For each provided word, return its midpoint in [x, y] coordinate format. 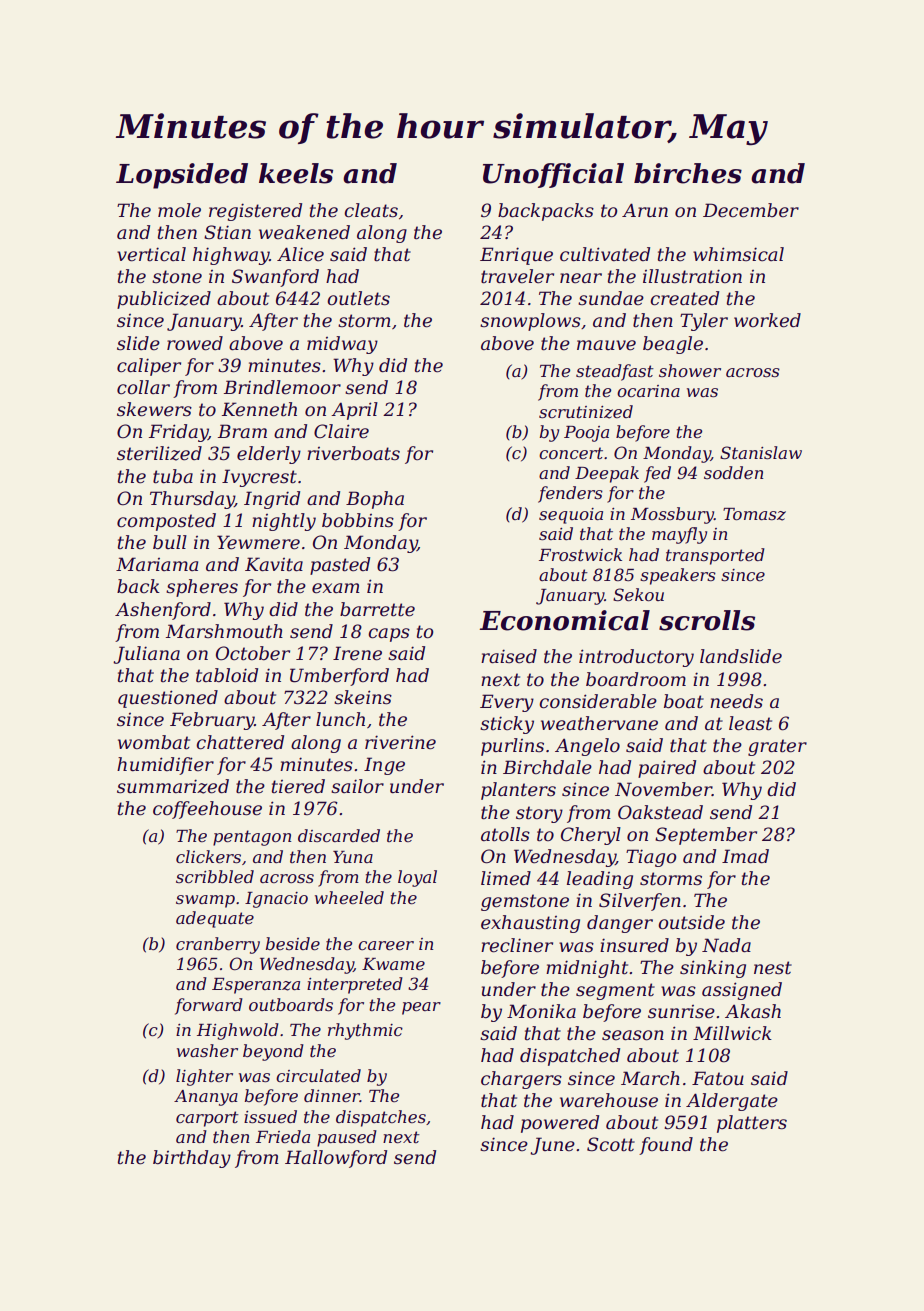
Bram [242, 431]
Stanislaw [761, 452]
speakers [678, 576]
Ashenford [163, 611]
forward [209, 1006]
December [751, 210]
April [354, 411]
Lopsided [182, 176]
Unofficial [553, 175]
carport [207, 1119]
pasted [340, 566]
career [386, 945]
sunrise [681, 1012]
